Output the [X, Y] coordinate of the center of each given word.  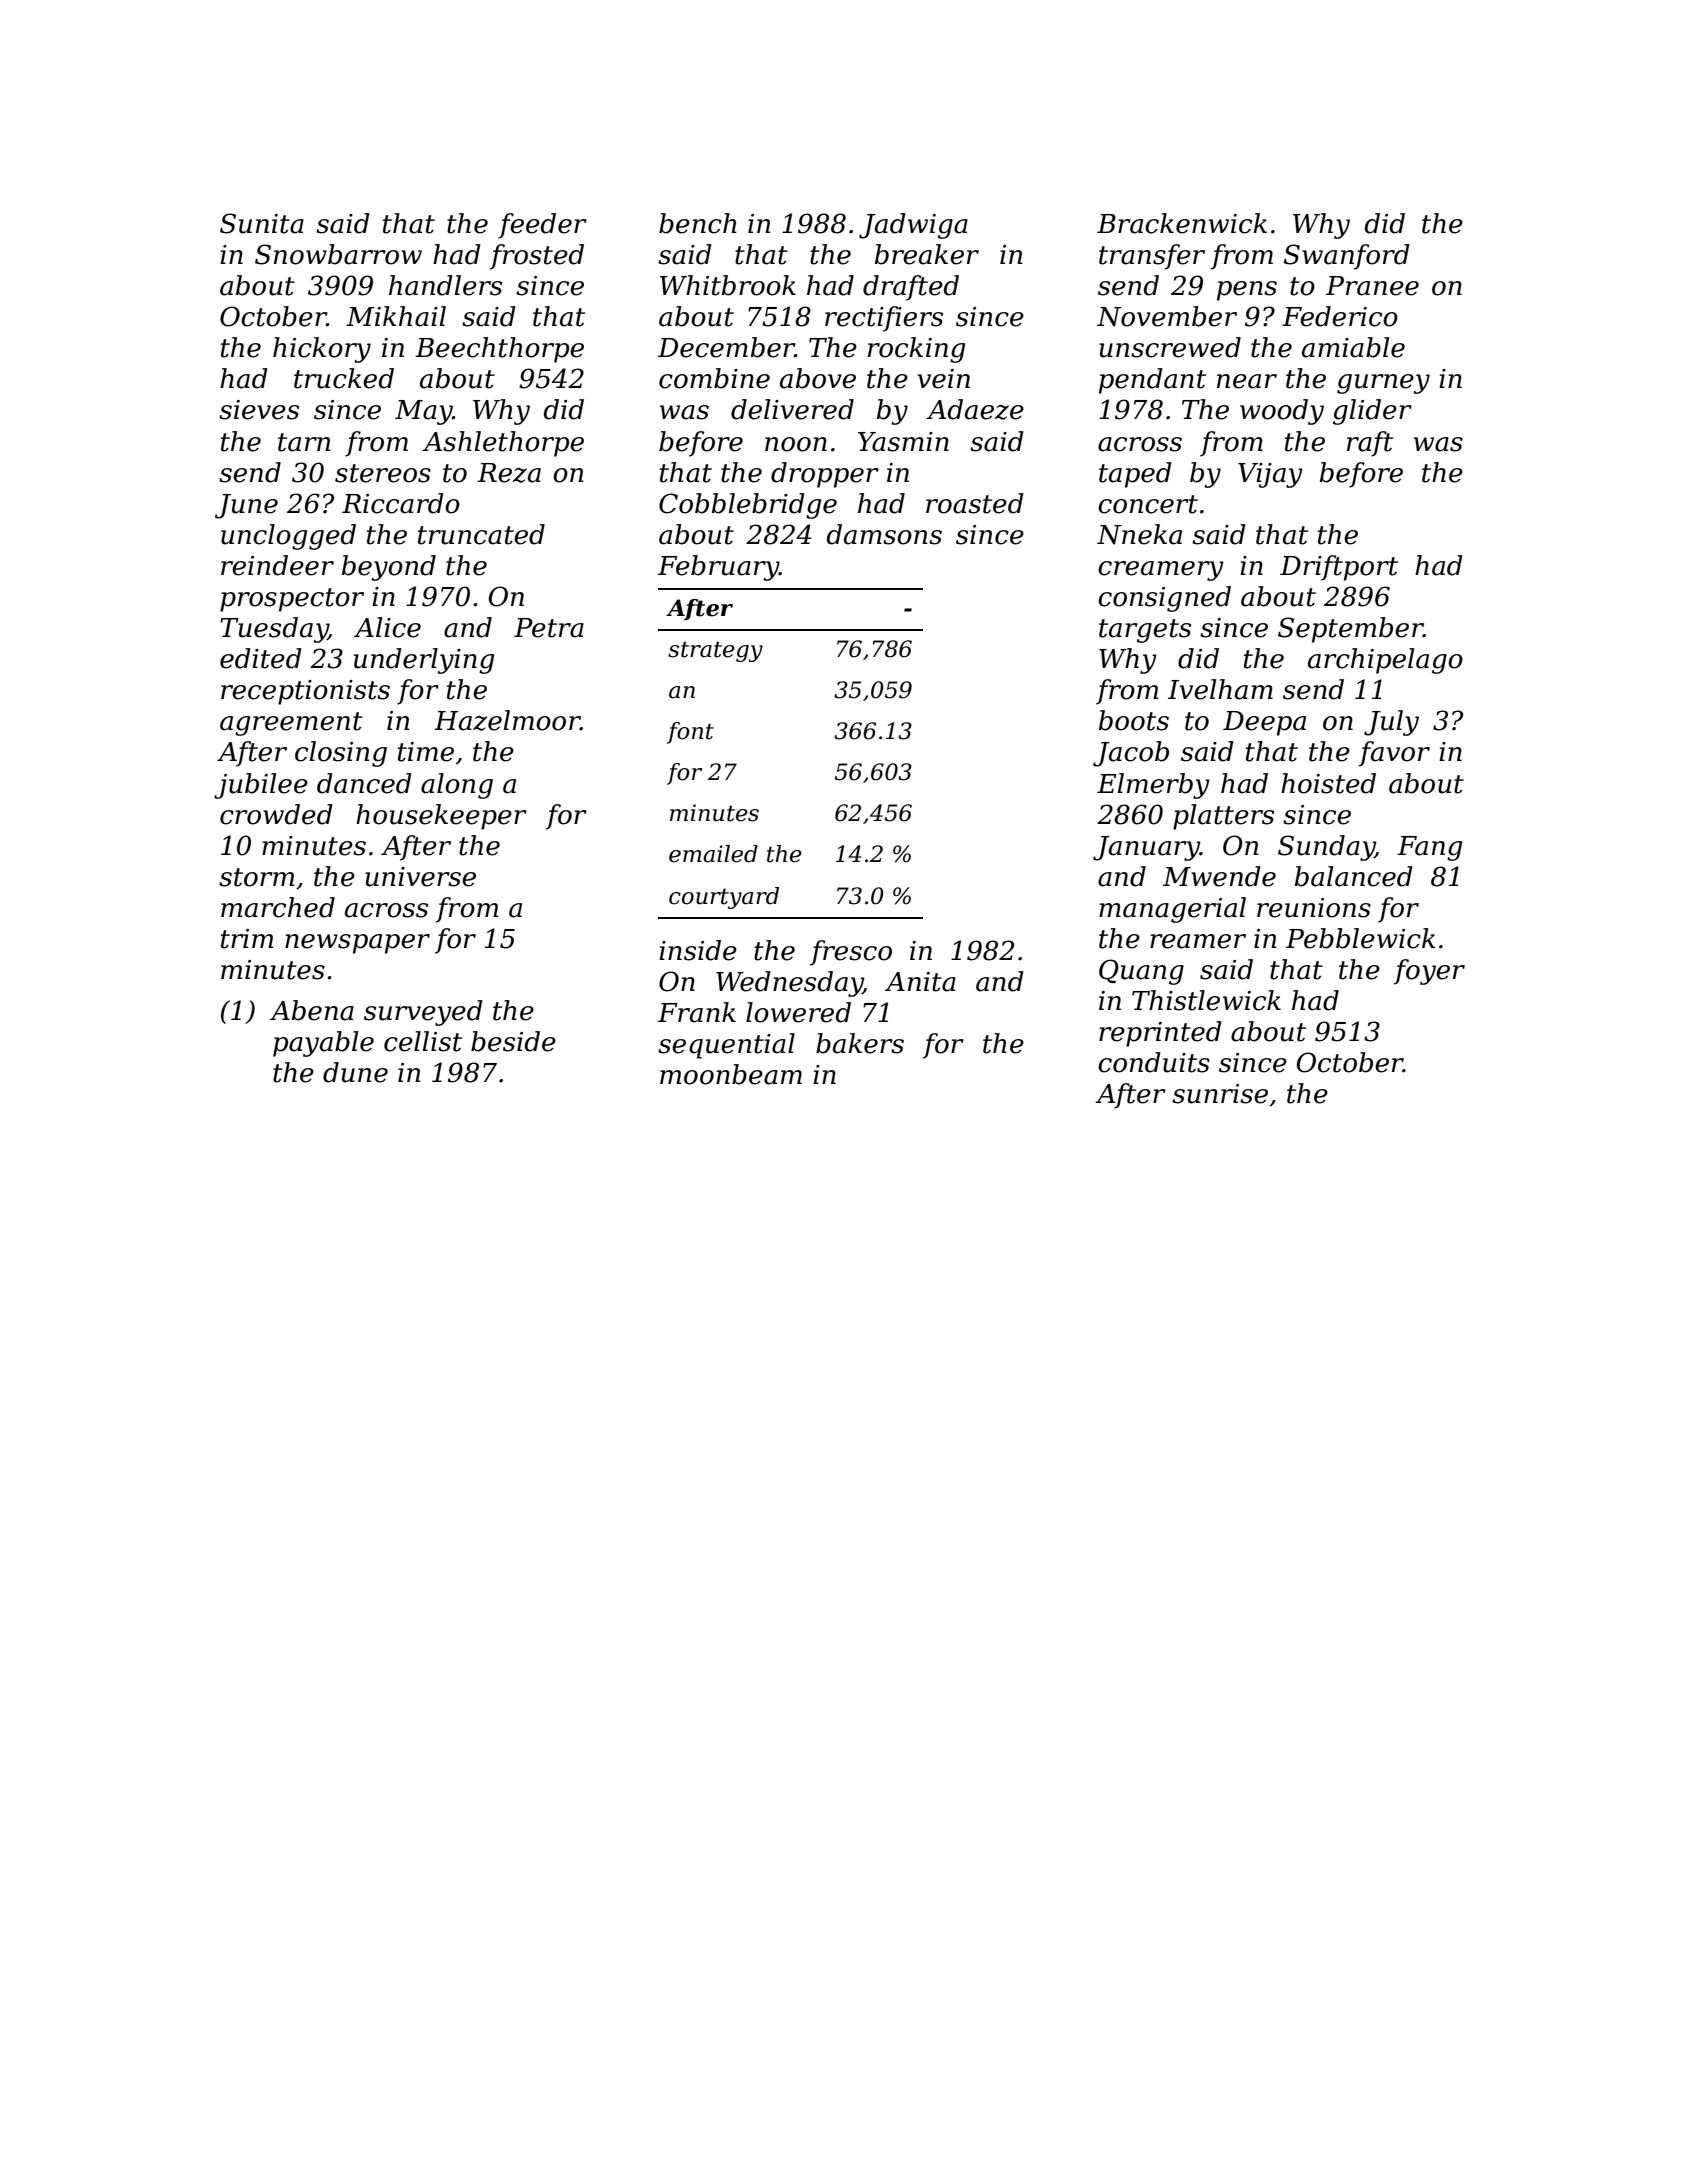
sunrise [1220, 1094]
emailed [713, 854]
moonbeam [731, 1074]
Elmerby [1153, 786]
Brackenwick [1182, 223]
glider [1372, 412]
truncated [481, 534]
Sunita [262, 223]
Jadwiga [913, 226]
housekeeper [441, 817]
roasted [975, 503]
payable [323, 1044]
